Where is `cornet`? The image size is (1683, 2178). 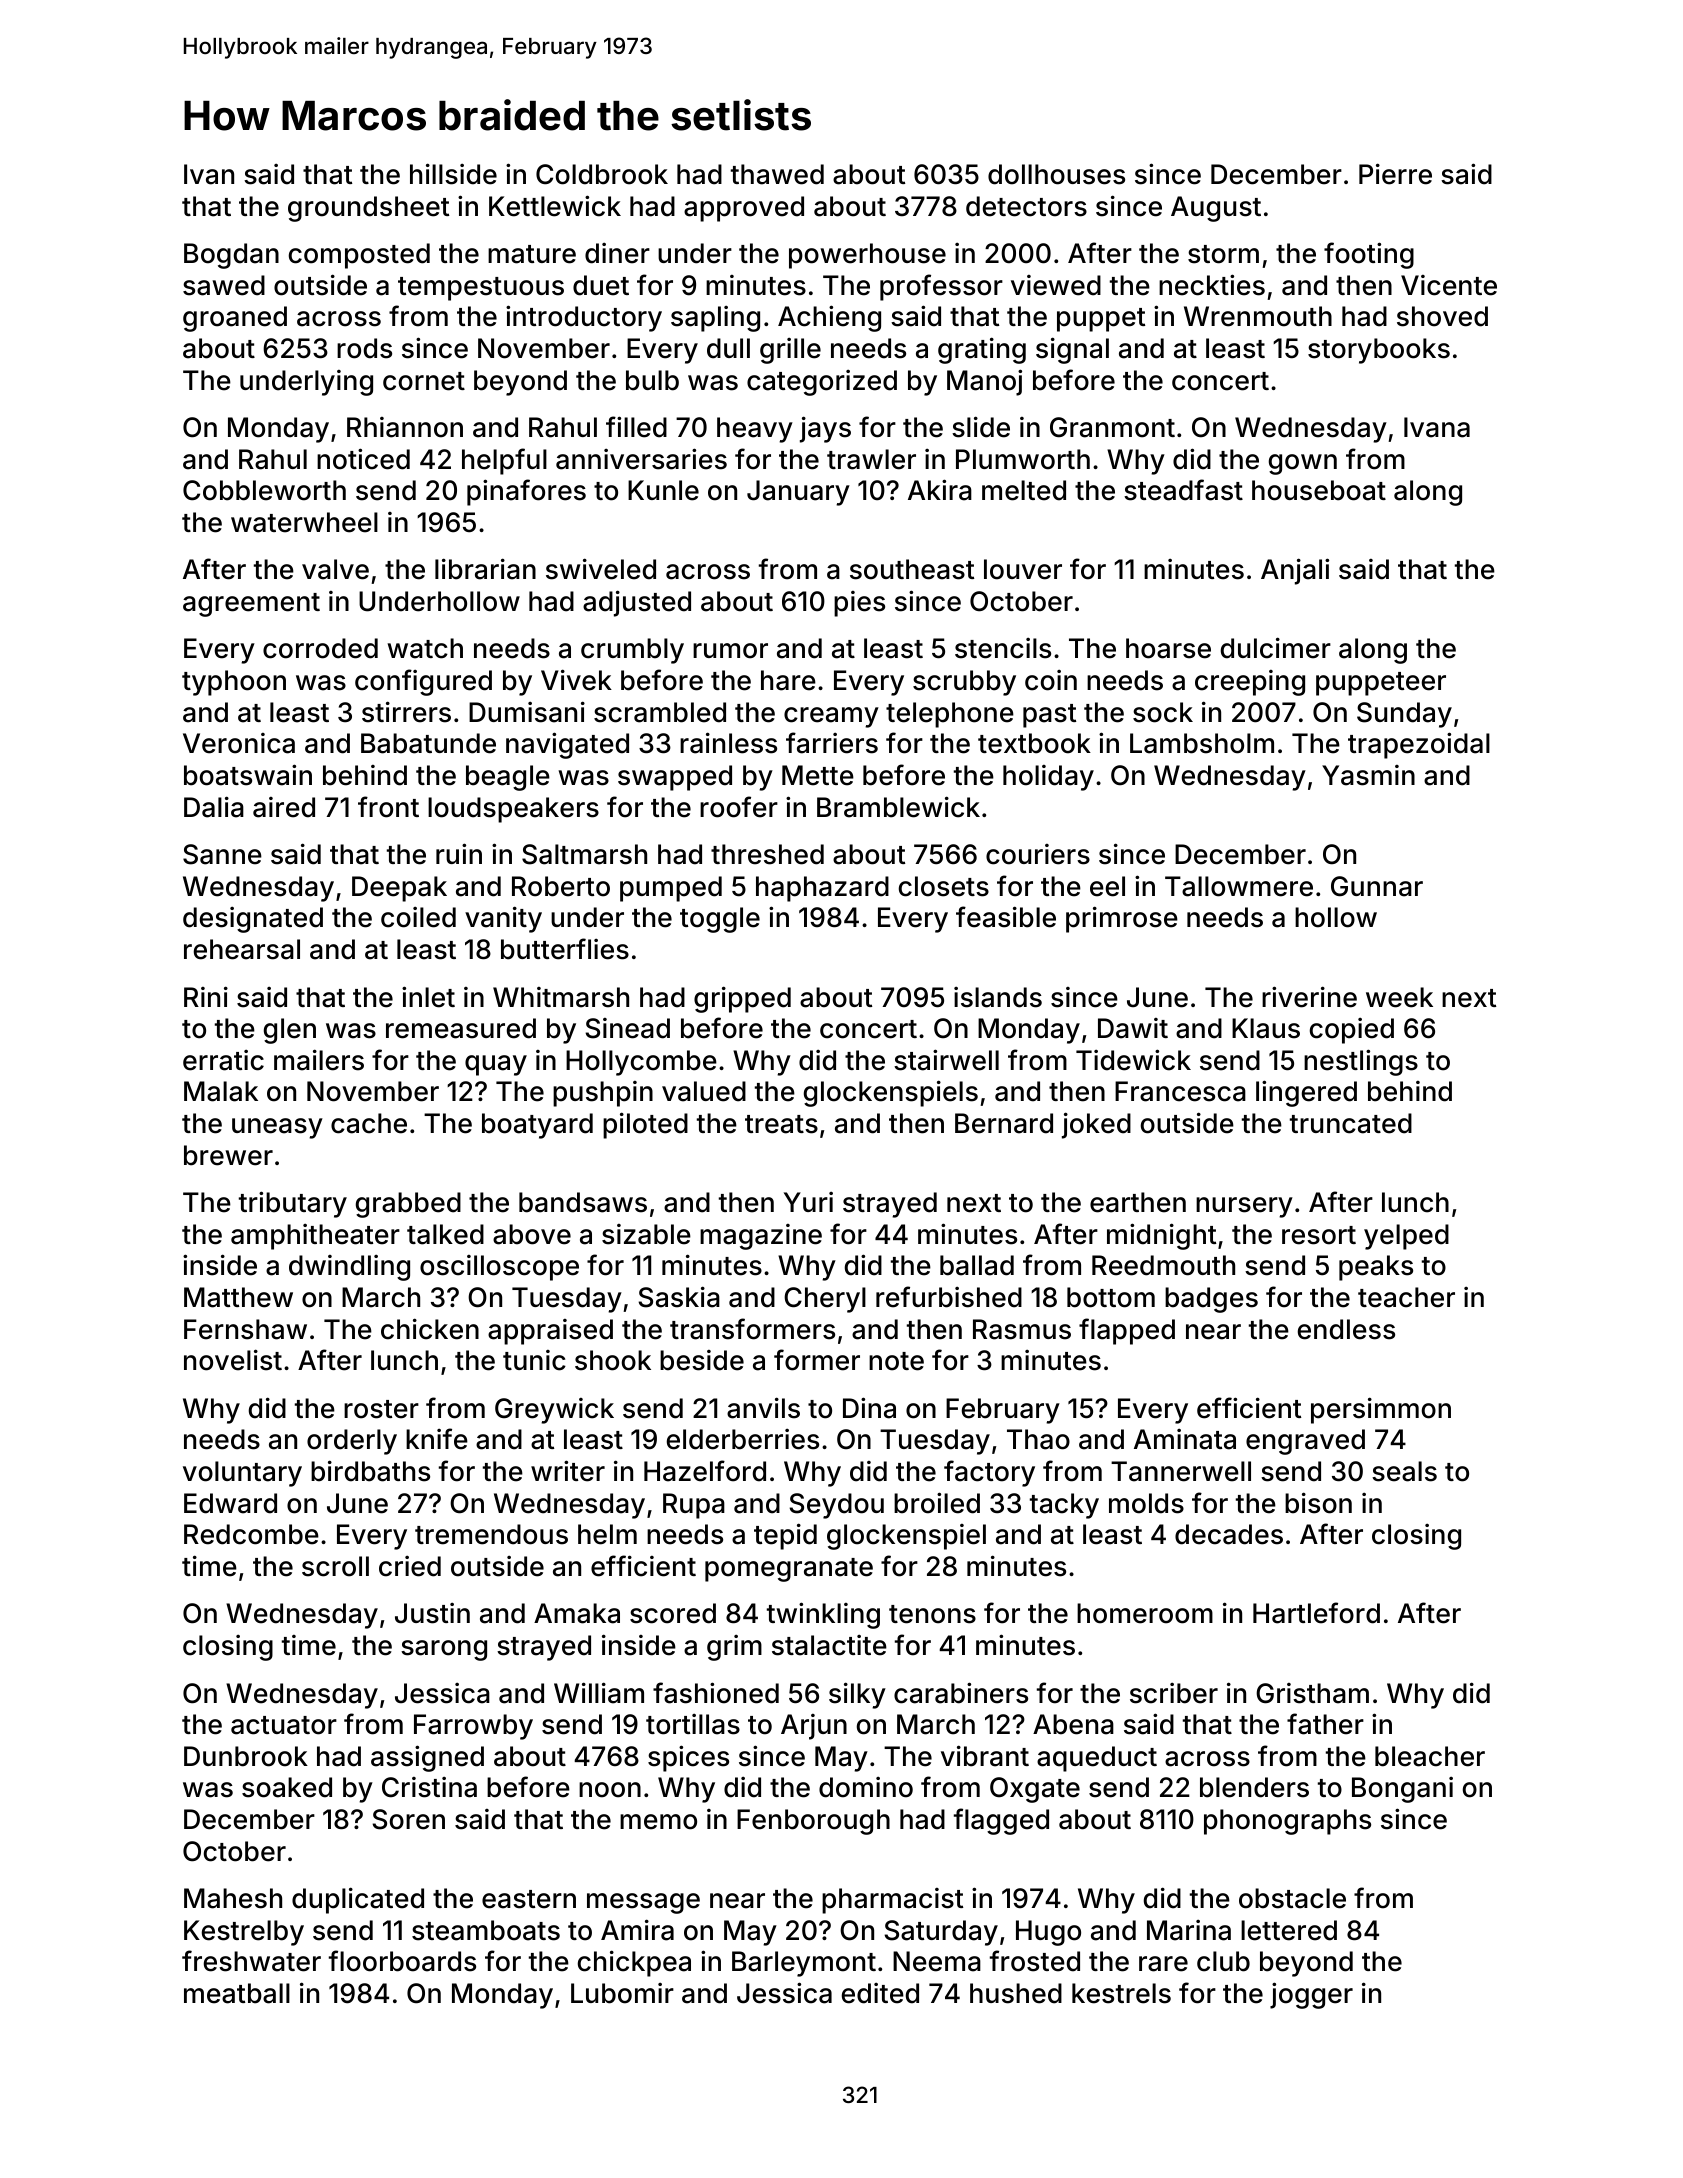 cornet is located at coordinates (424, 381).
